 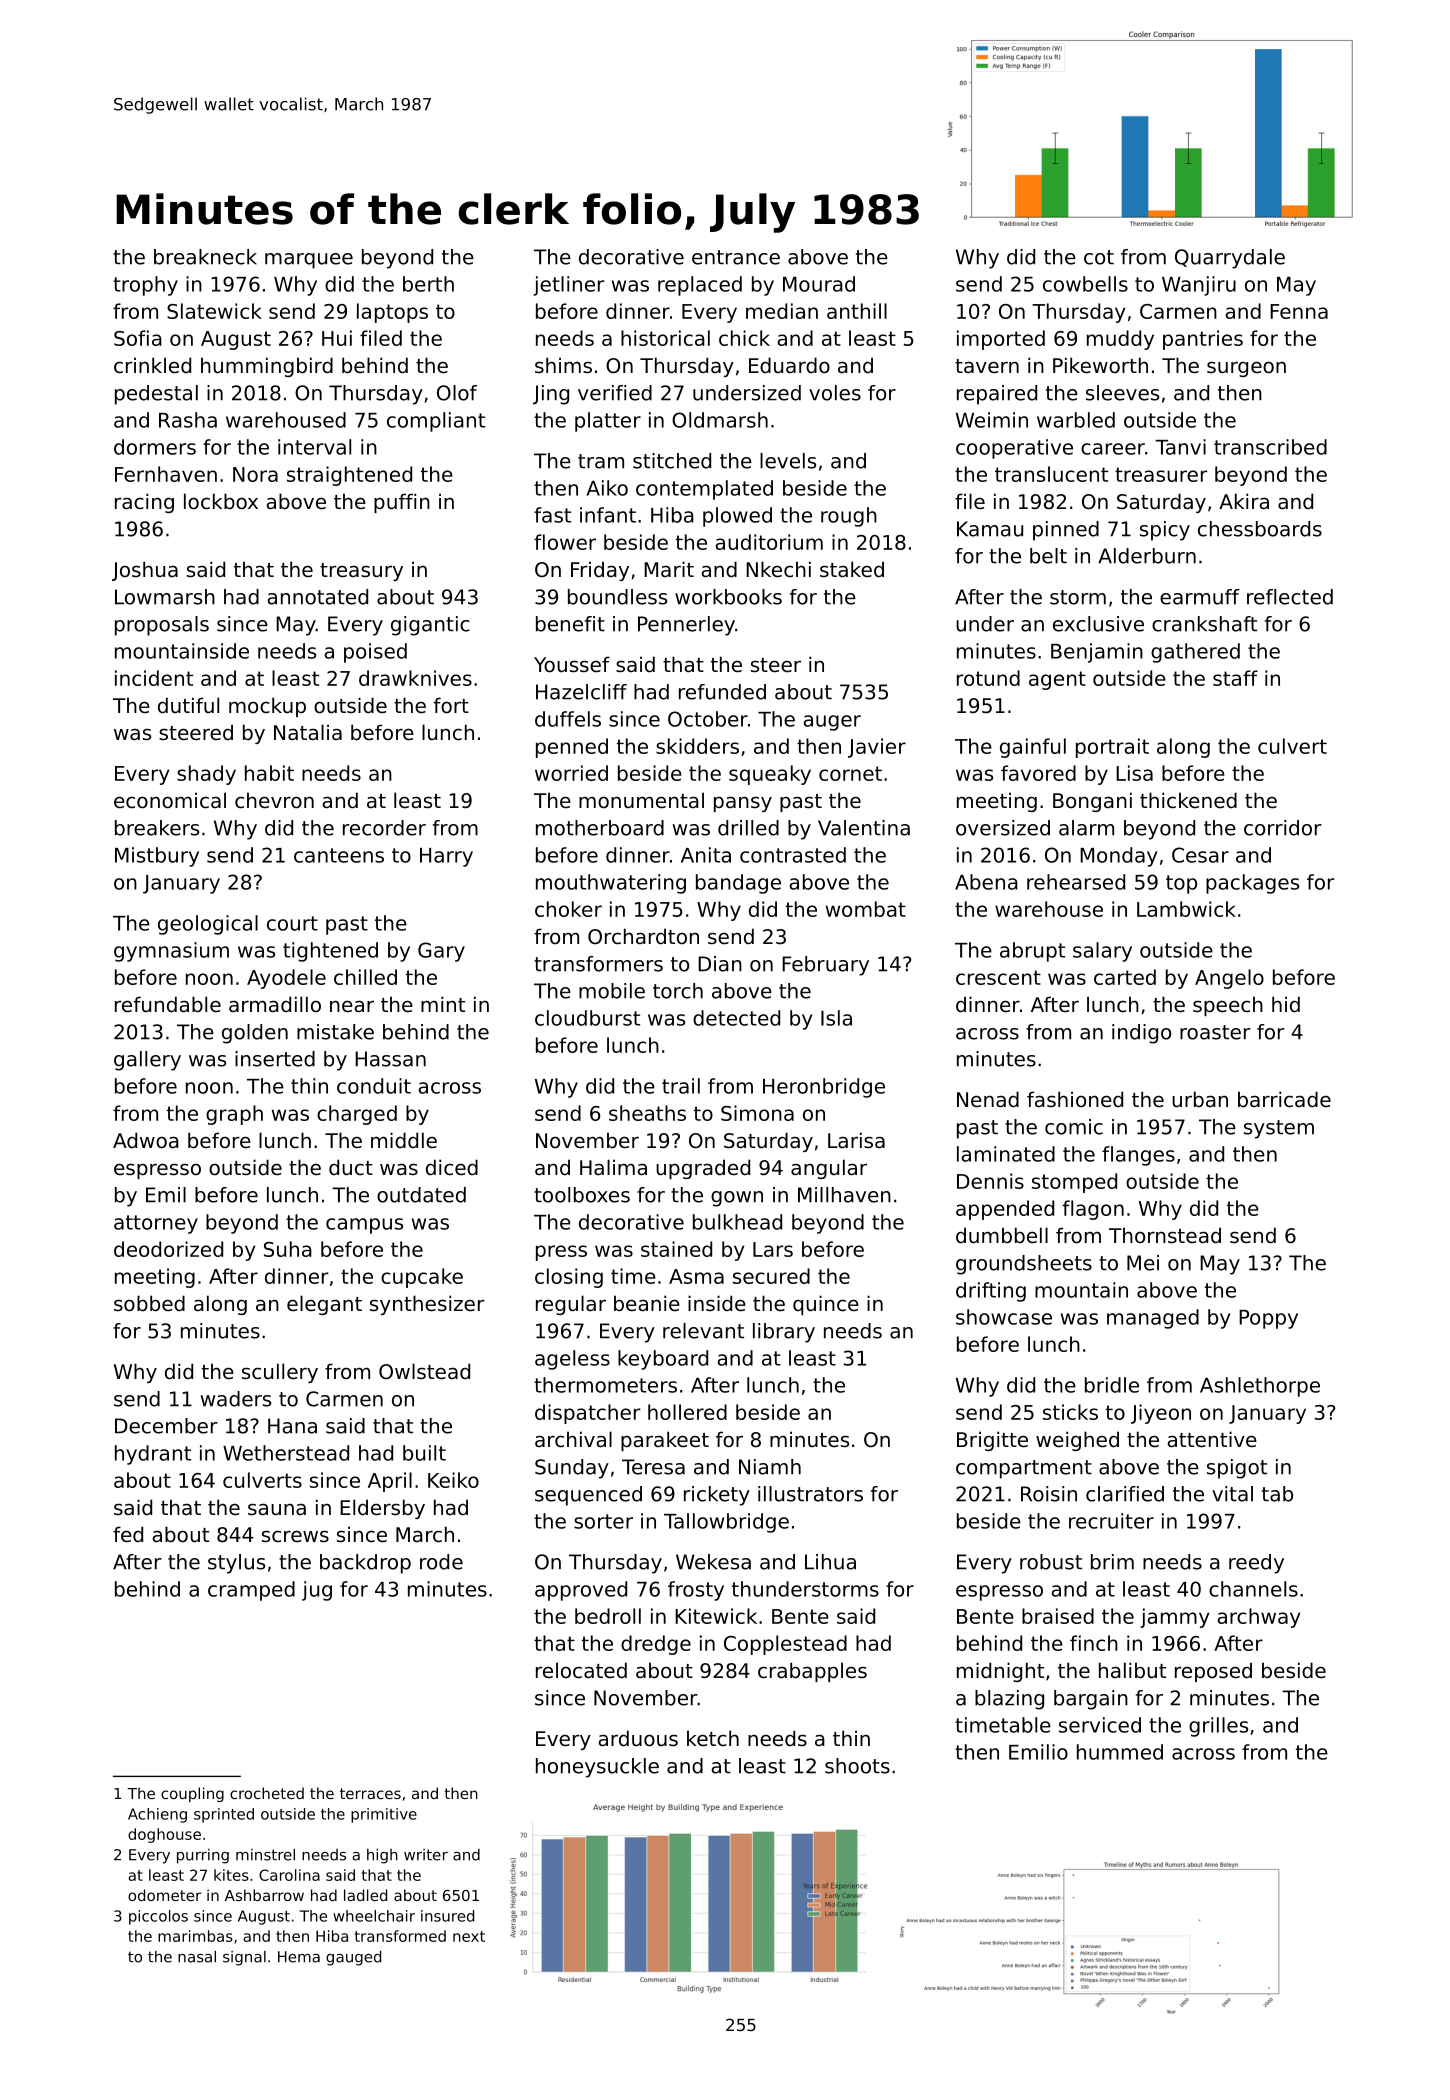 I want to click on Benjamin, so click(x=1097, y=653).
